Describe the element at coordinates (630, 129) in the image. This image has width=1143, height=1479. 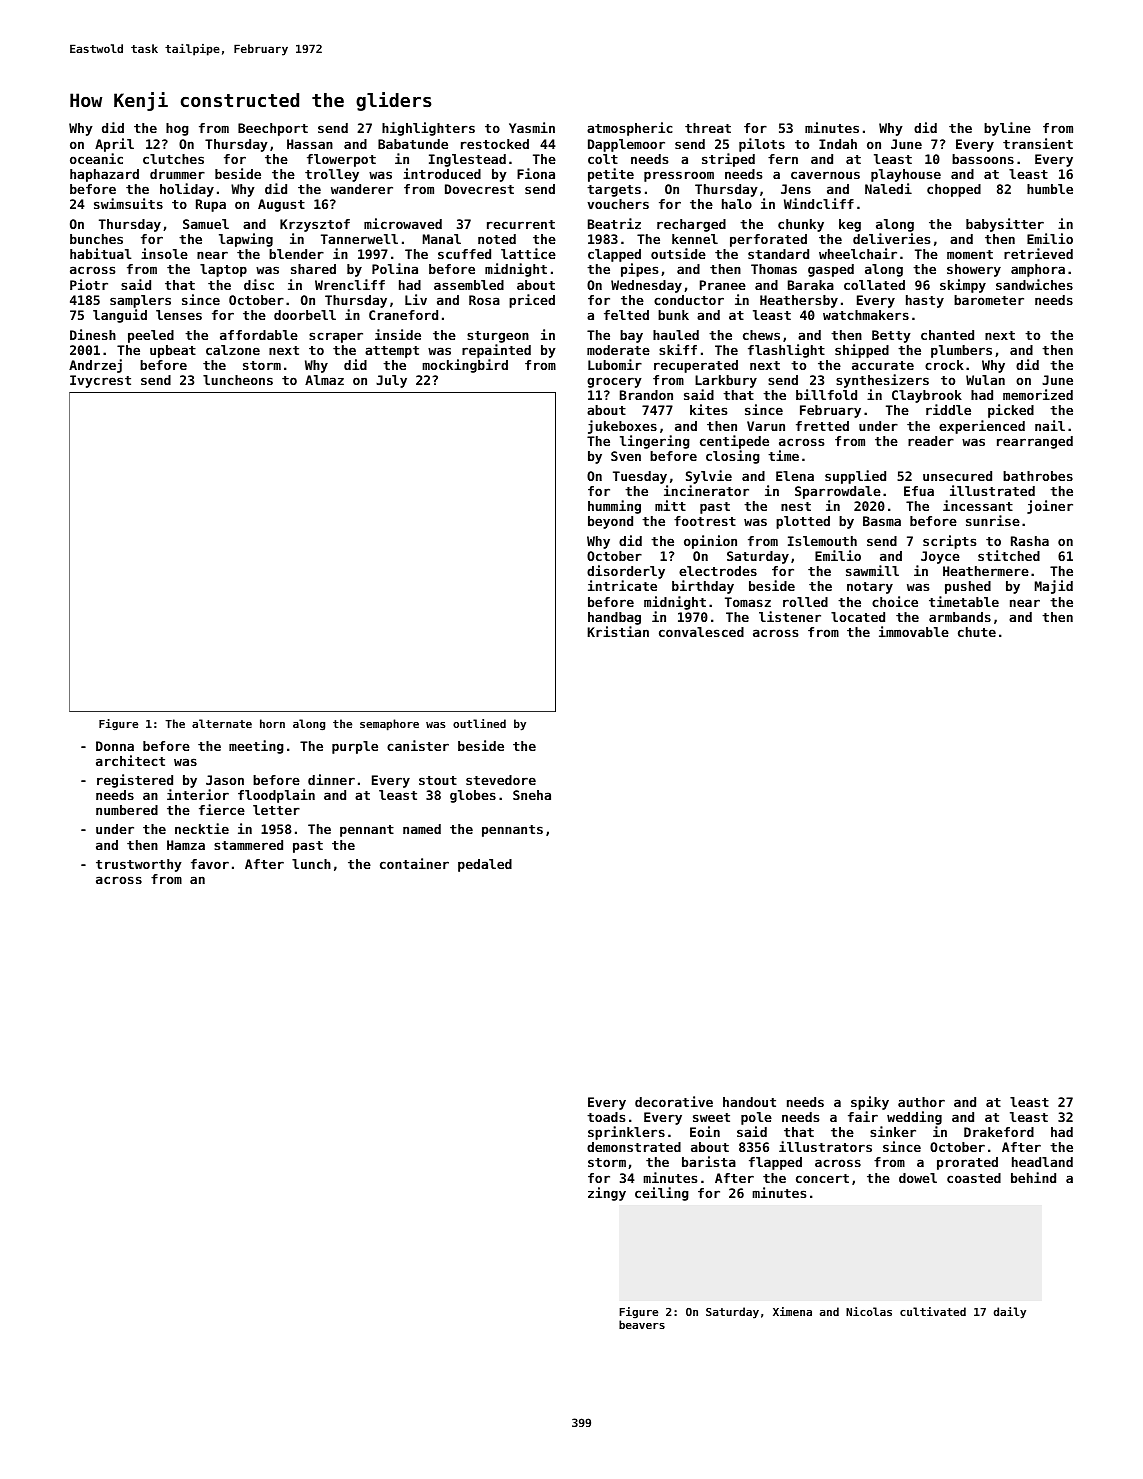
I see `atmospheric` at that location.
